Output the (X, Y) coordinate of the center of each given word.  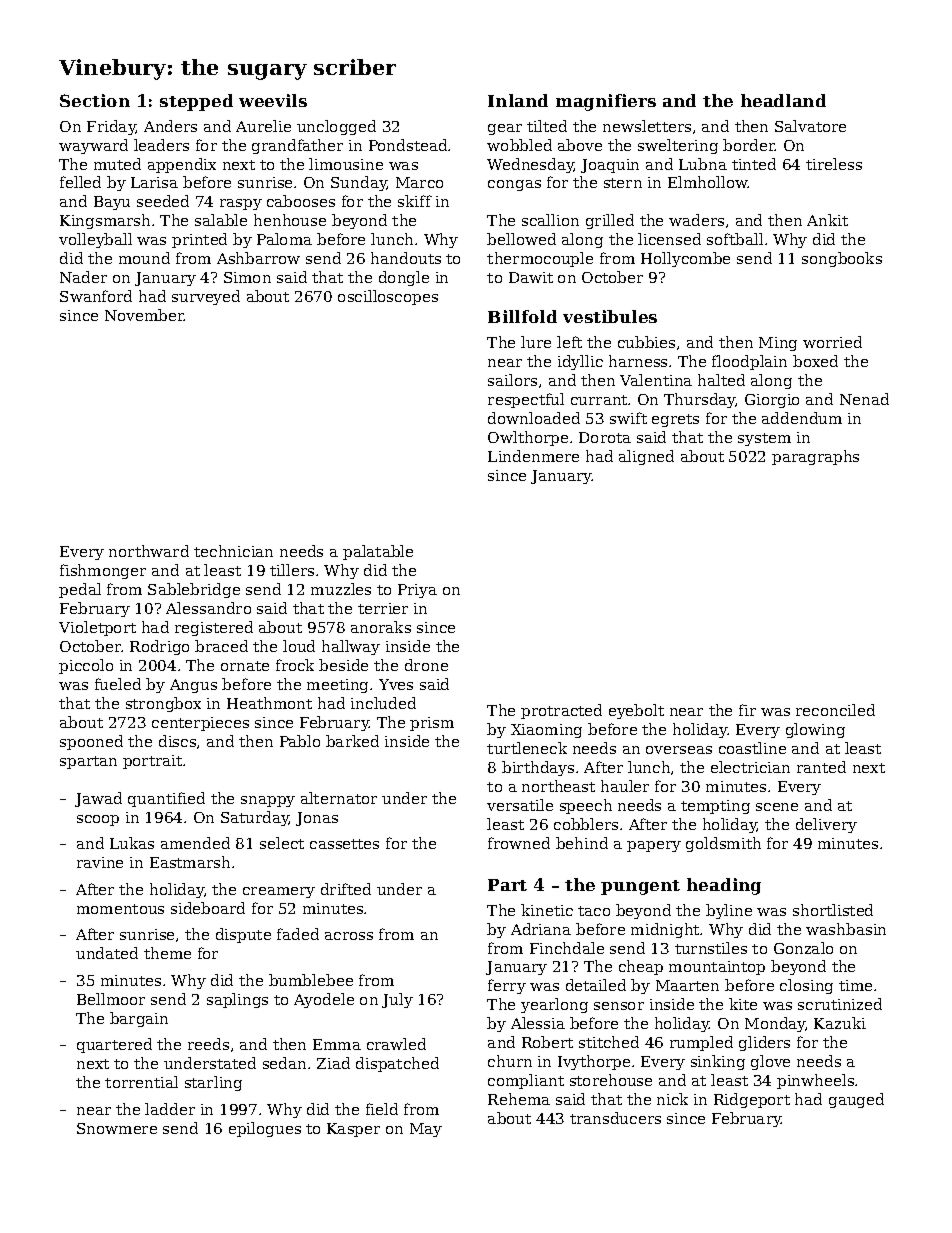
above (580, 145)
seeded (163, 201)
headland (783, 100)
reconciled (835, 710)
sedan (284, 1063)
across (349, 936)
